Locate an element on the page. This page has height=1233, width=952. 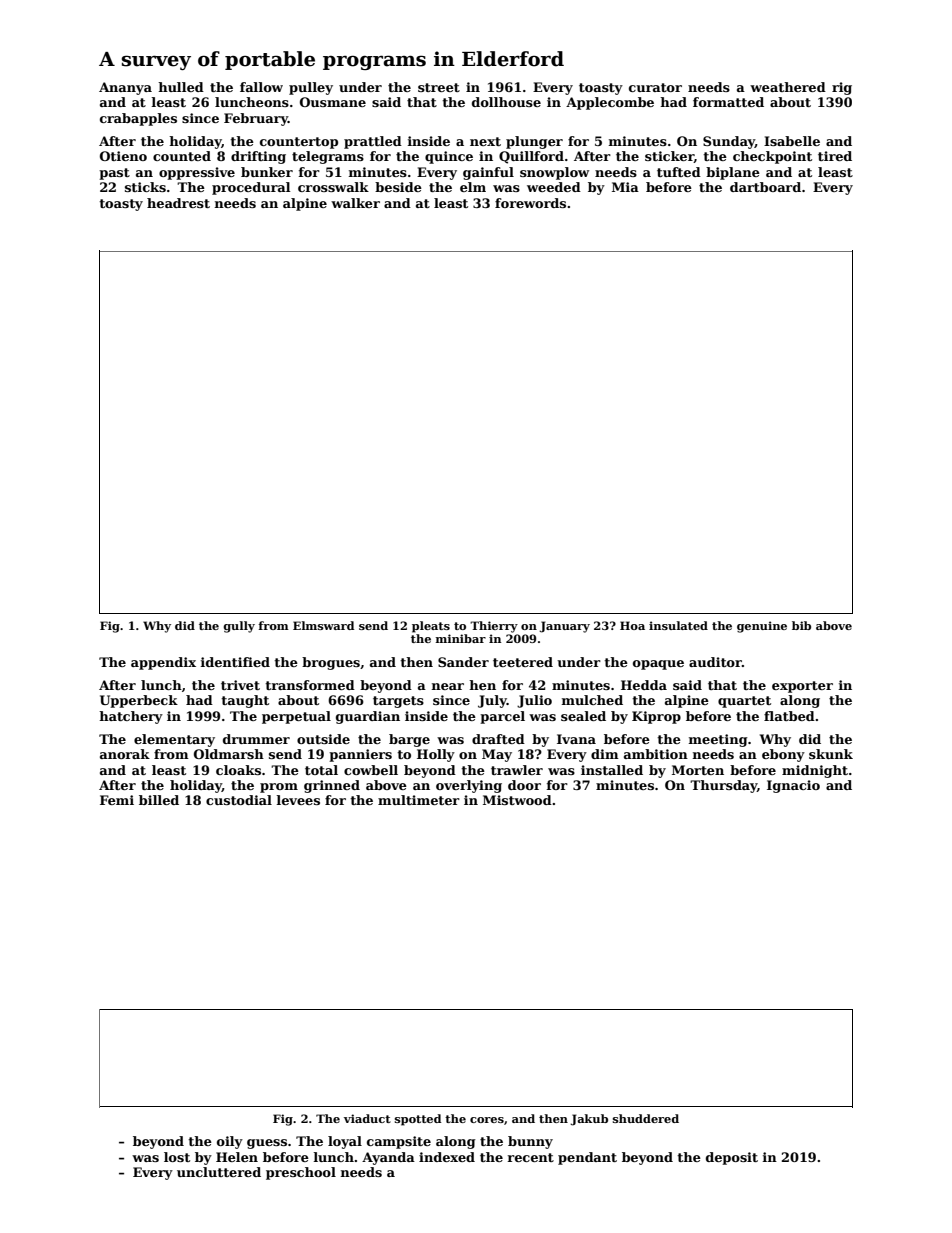
pulley is located at coordinates (311, 88).
